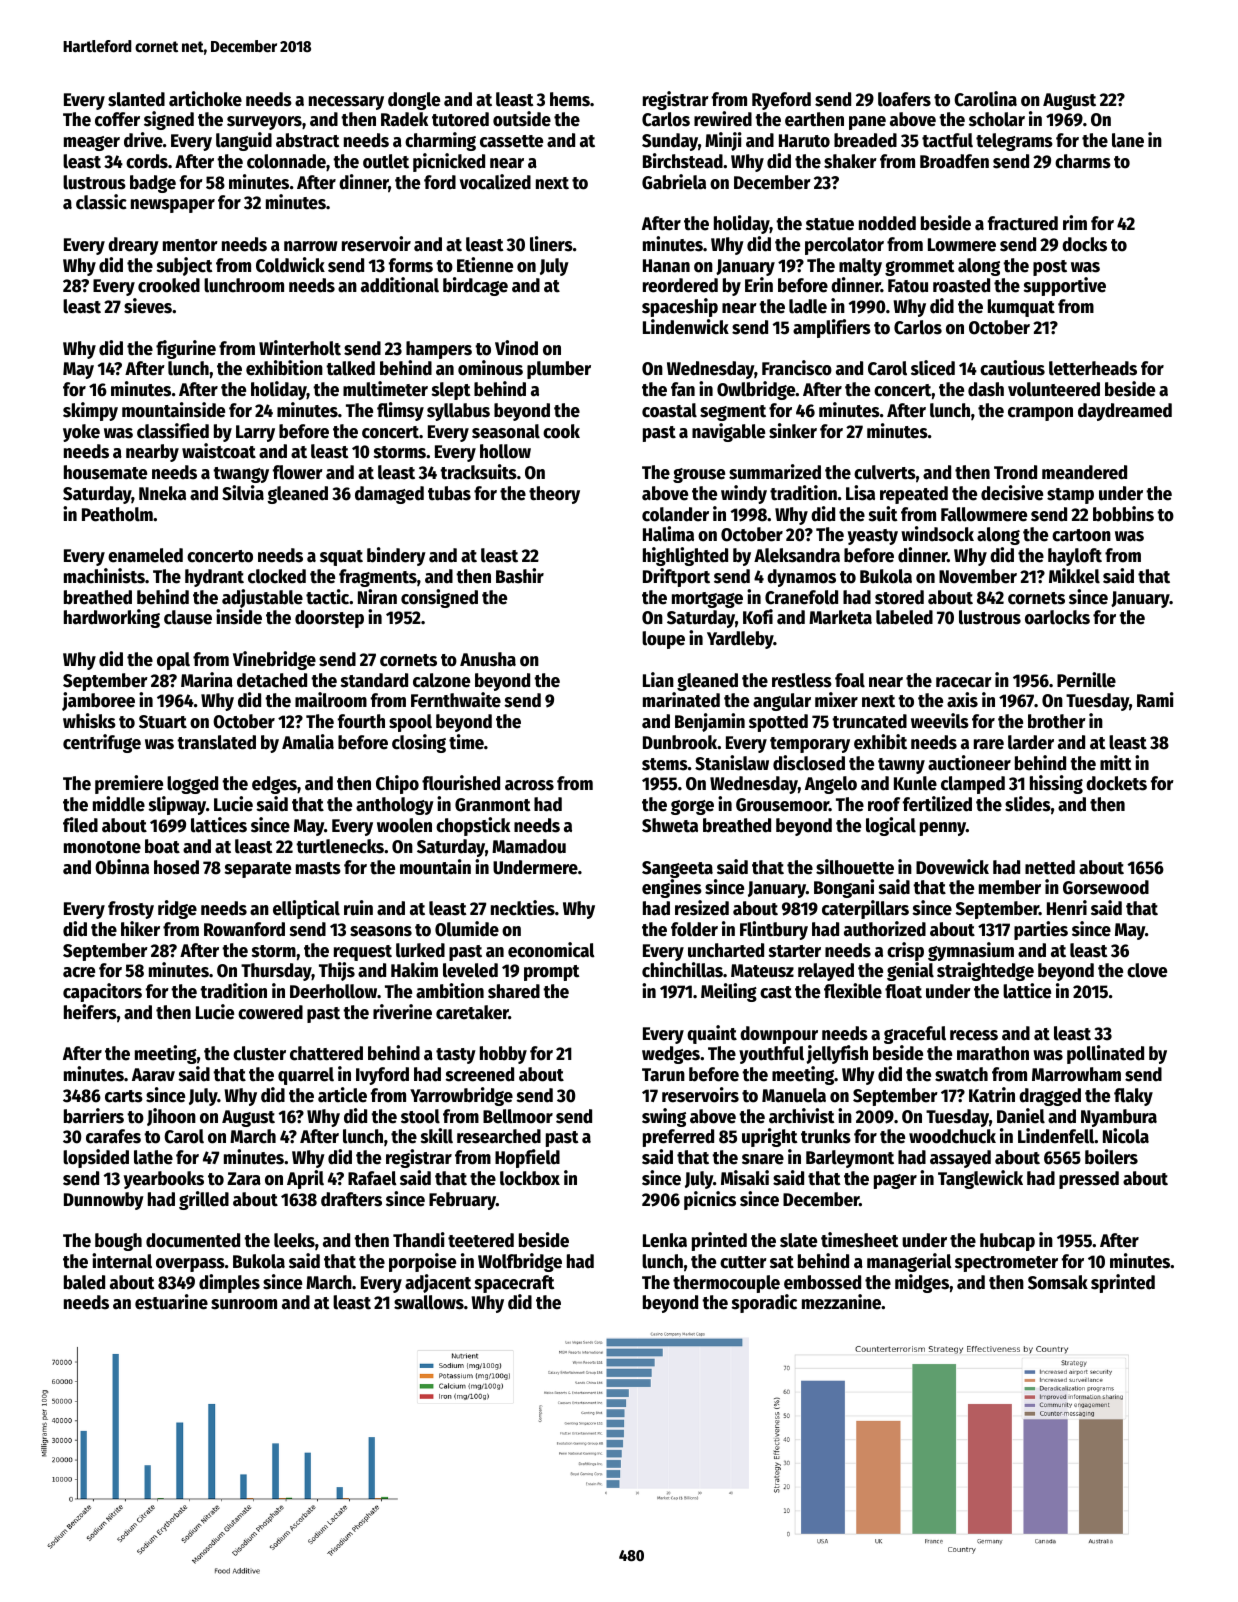  Describe the element at coordinates (90, 1012) in the document. I see `heifers` at that location.
